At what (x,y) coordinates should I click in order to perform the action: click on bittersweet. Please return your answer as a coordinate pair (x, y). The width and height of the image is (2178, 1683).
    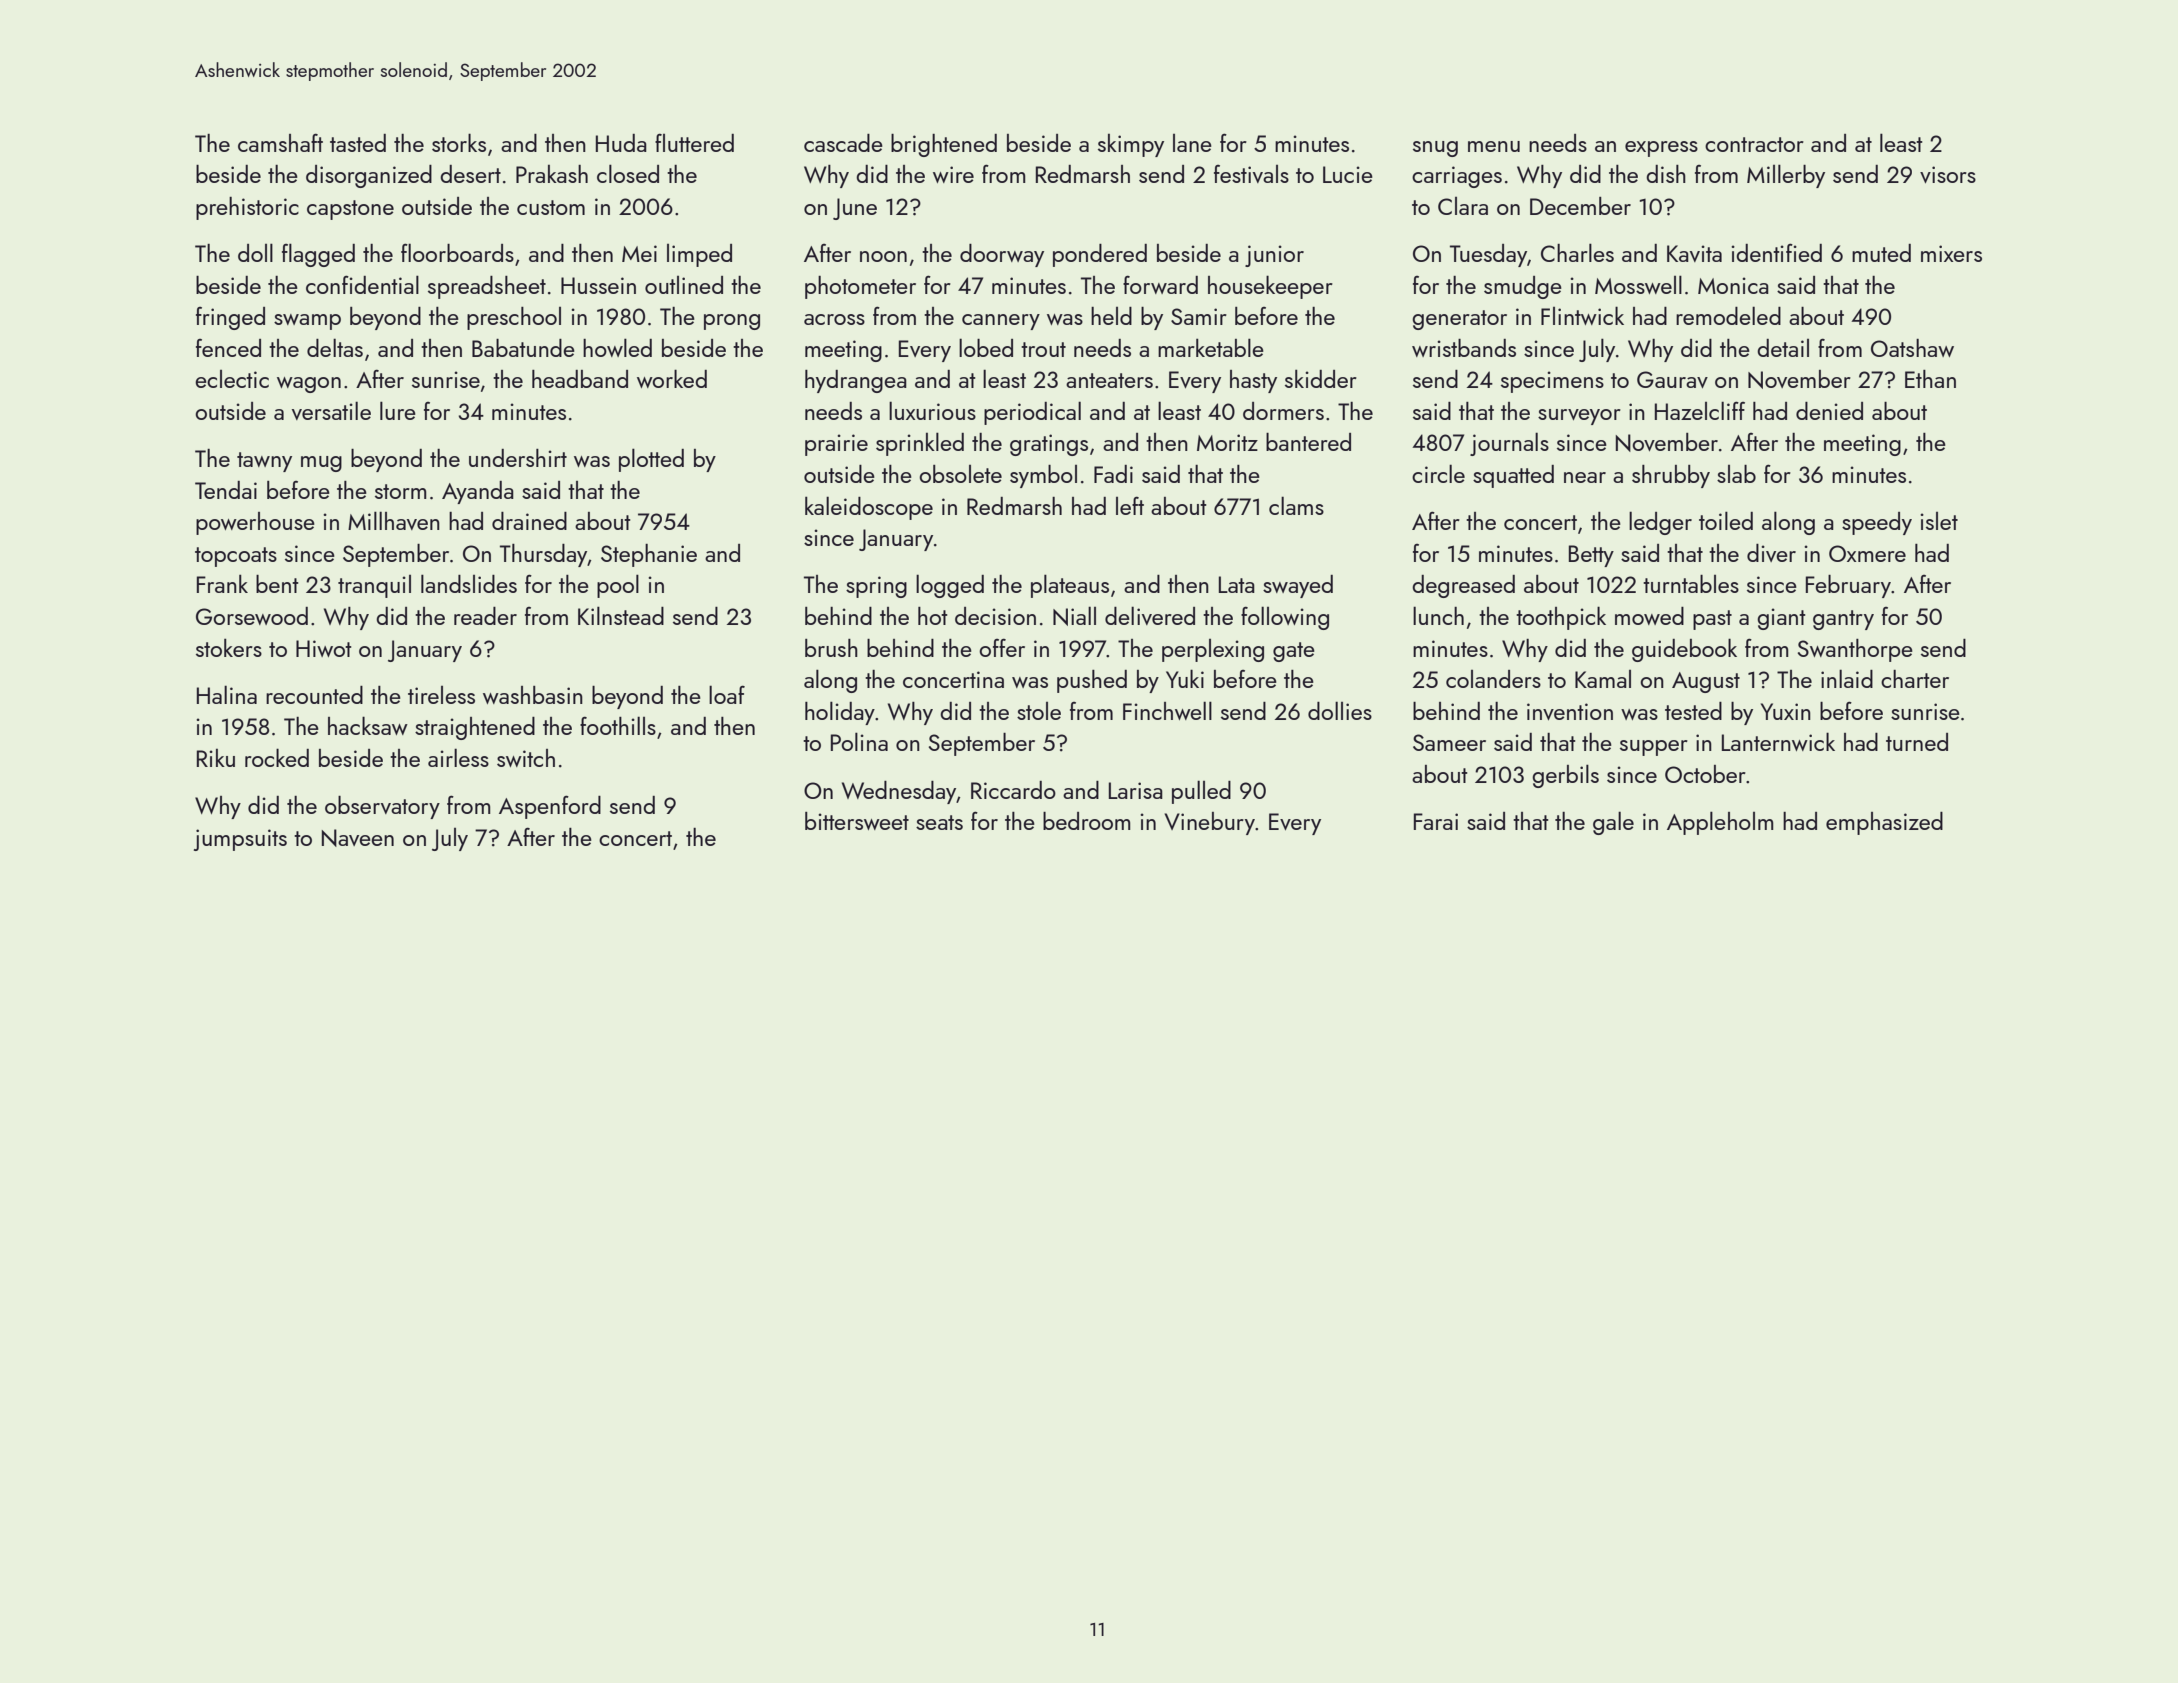
    Looking at the image, I should click on (857, 821).
